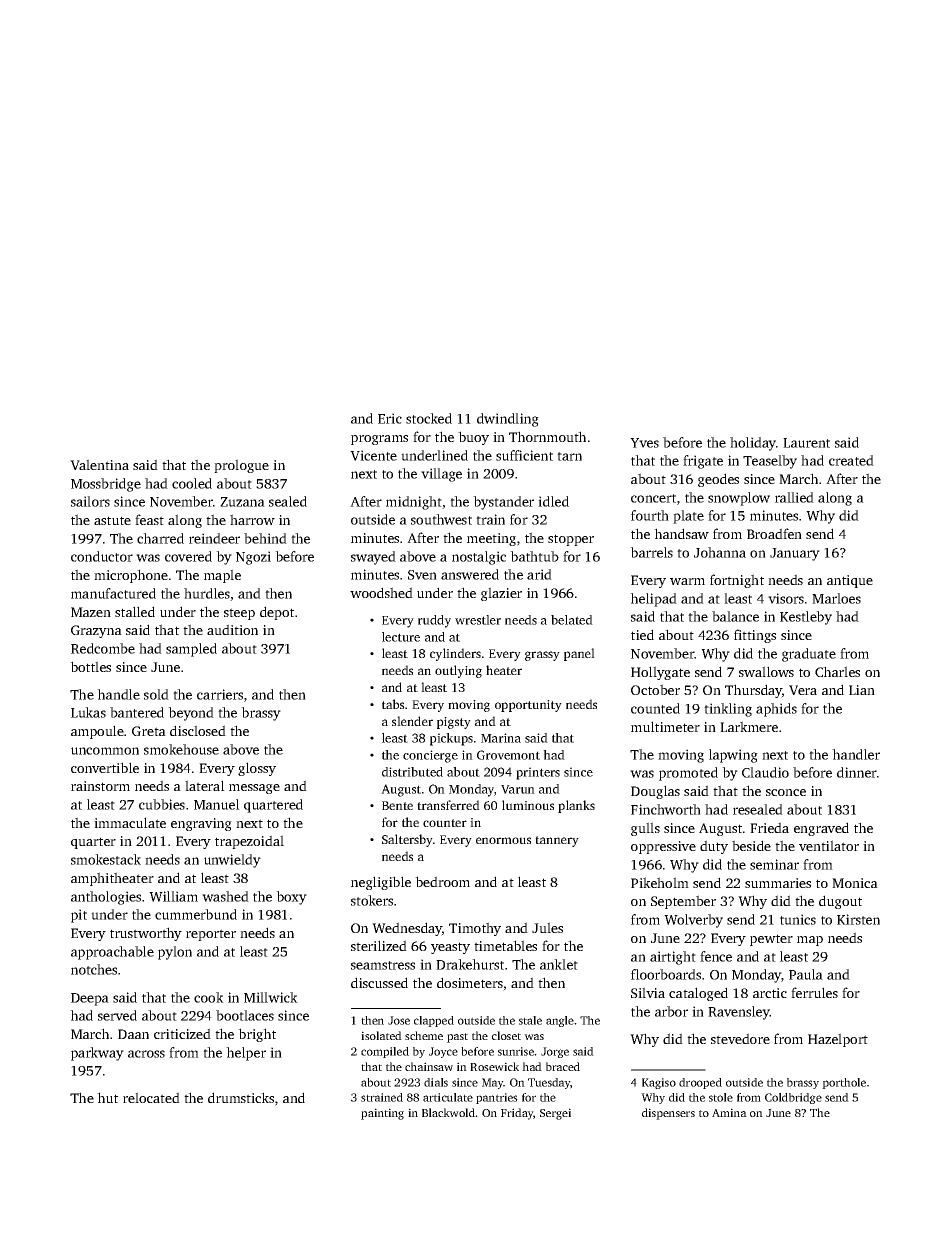 Image resolution: width=952 pixels, height=1233 pixels. Describe the element at coordinates (379, 982) in the screenshot. I see `discussed` at that location.
